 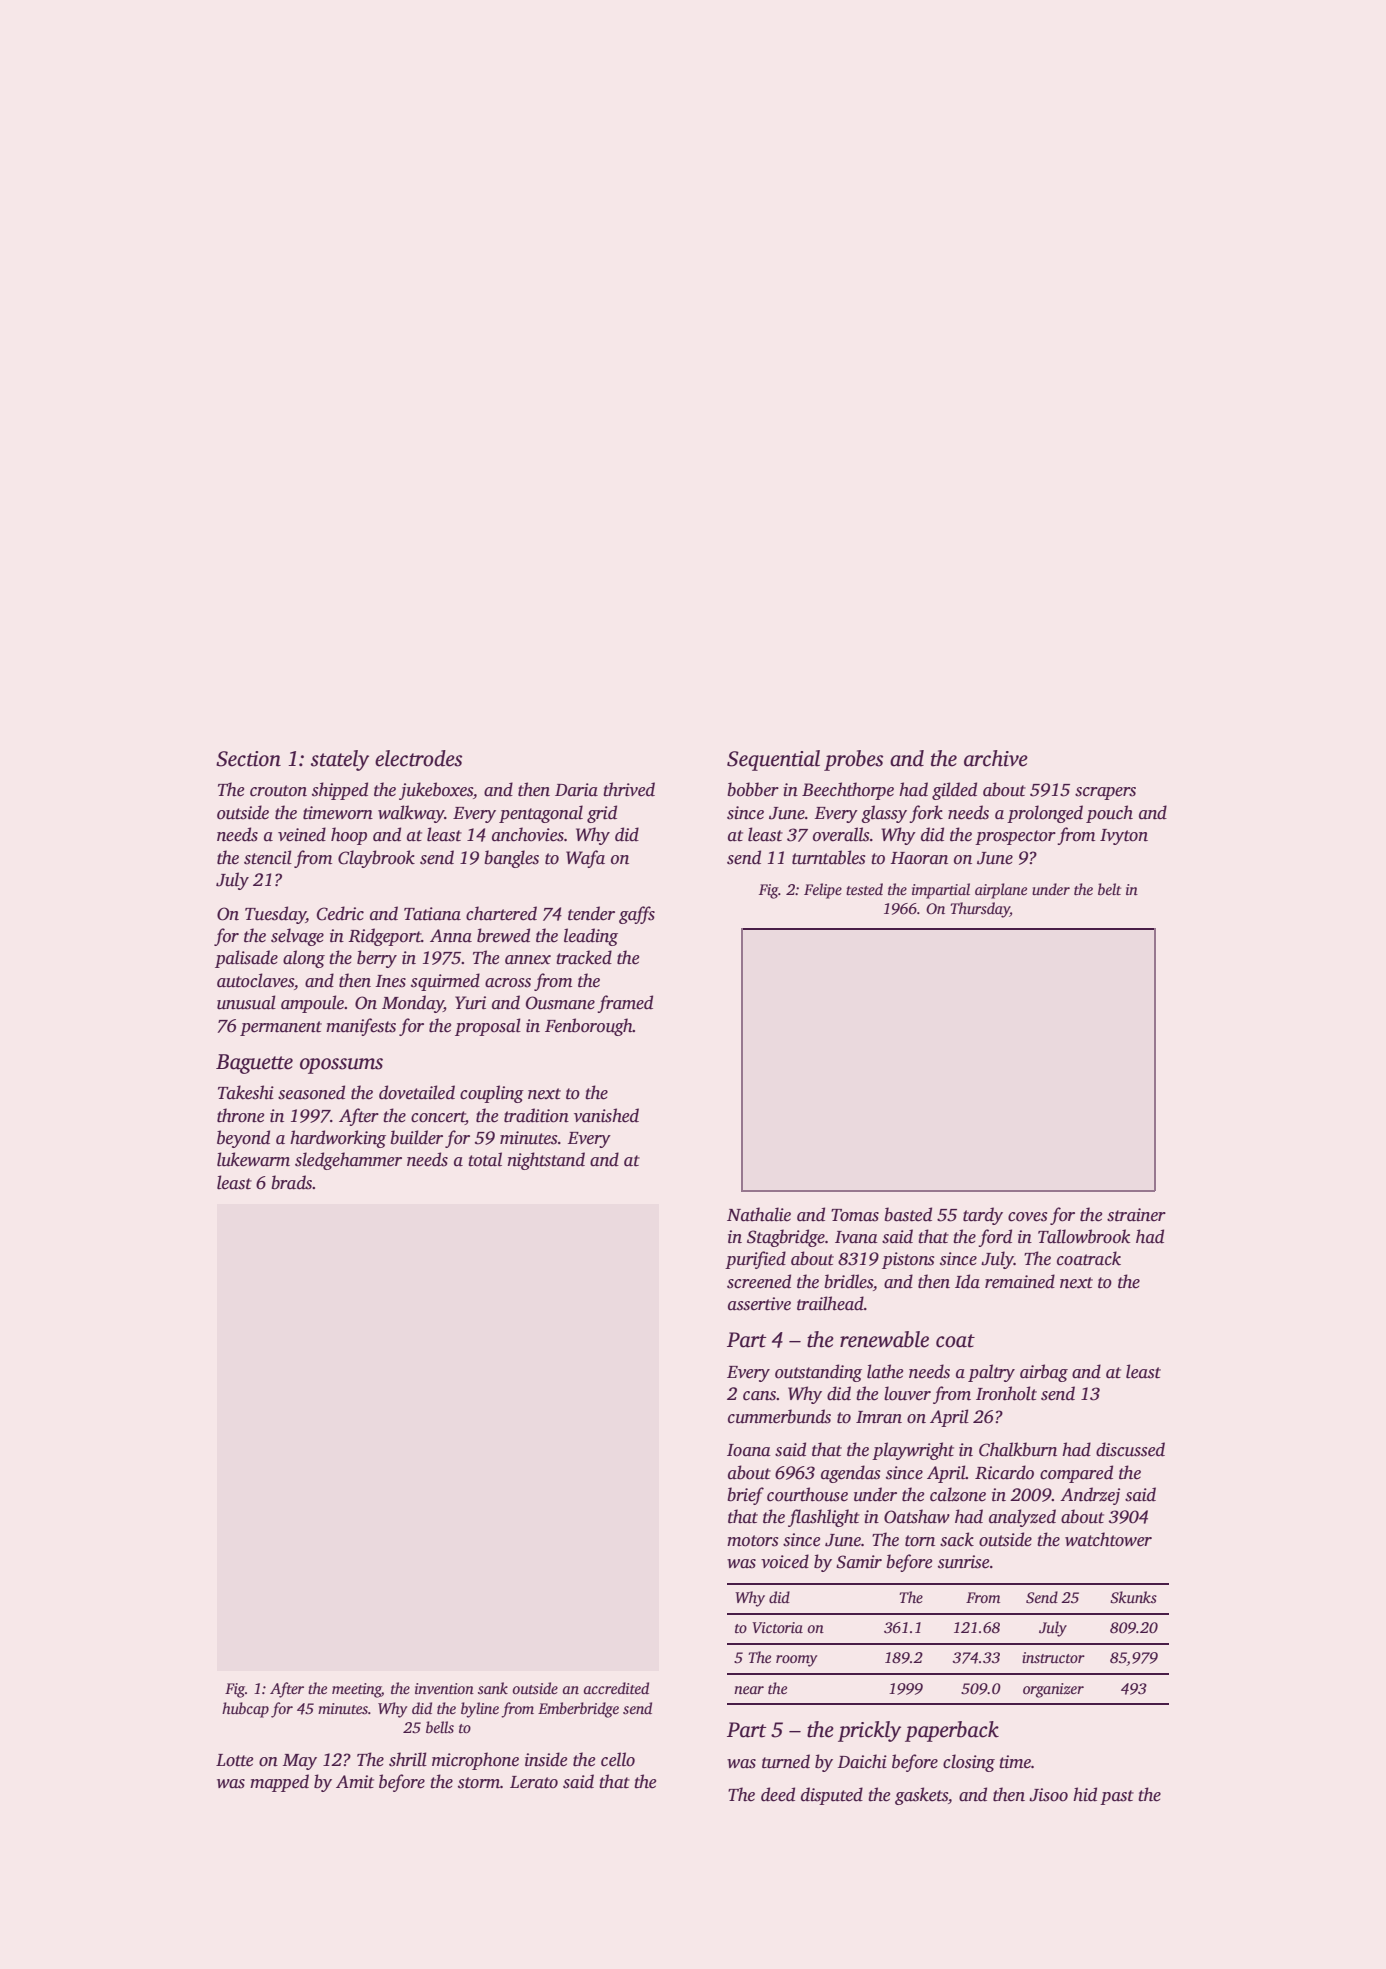 I want to click on Section, so click(x=248, y=759).
